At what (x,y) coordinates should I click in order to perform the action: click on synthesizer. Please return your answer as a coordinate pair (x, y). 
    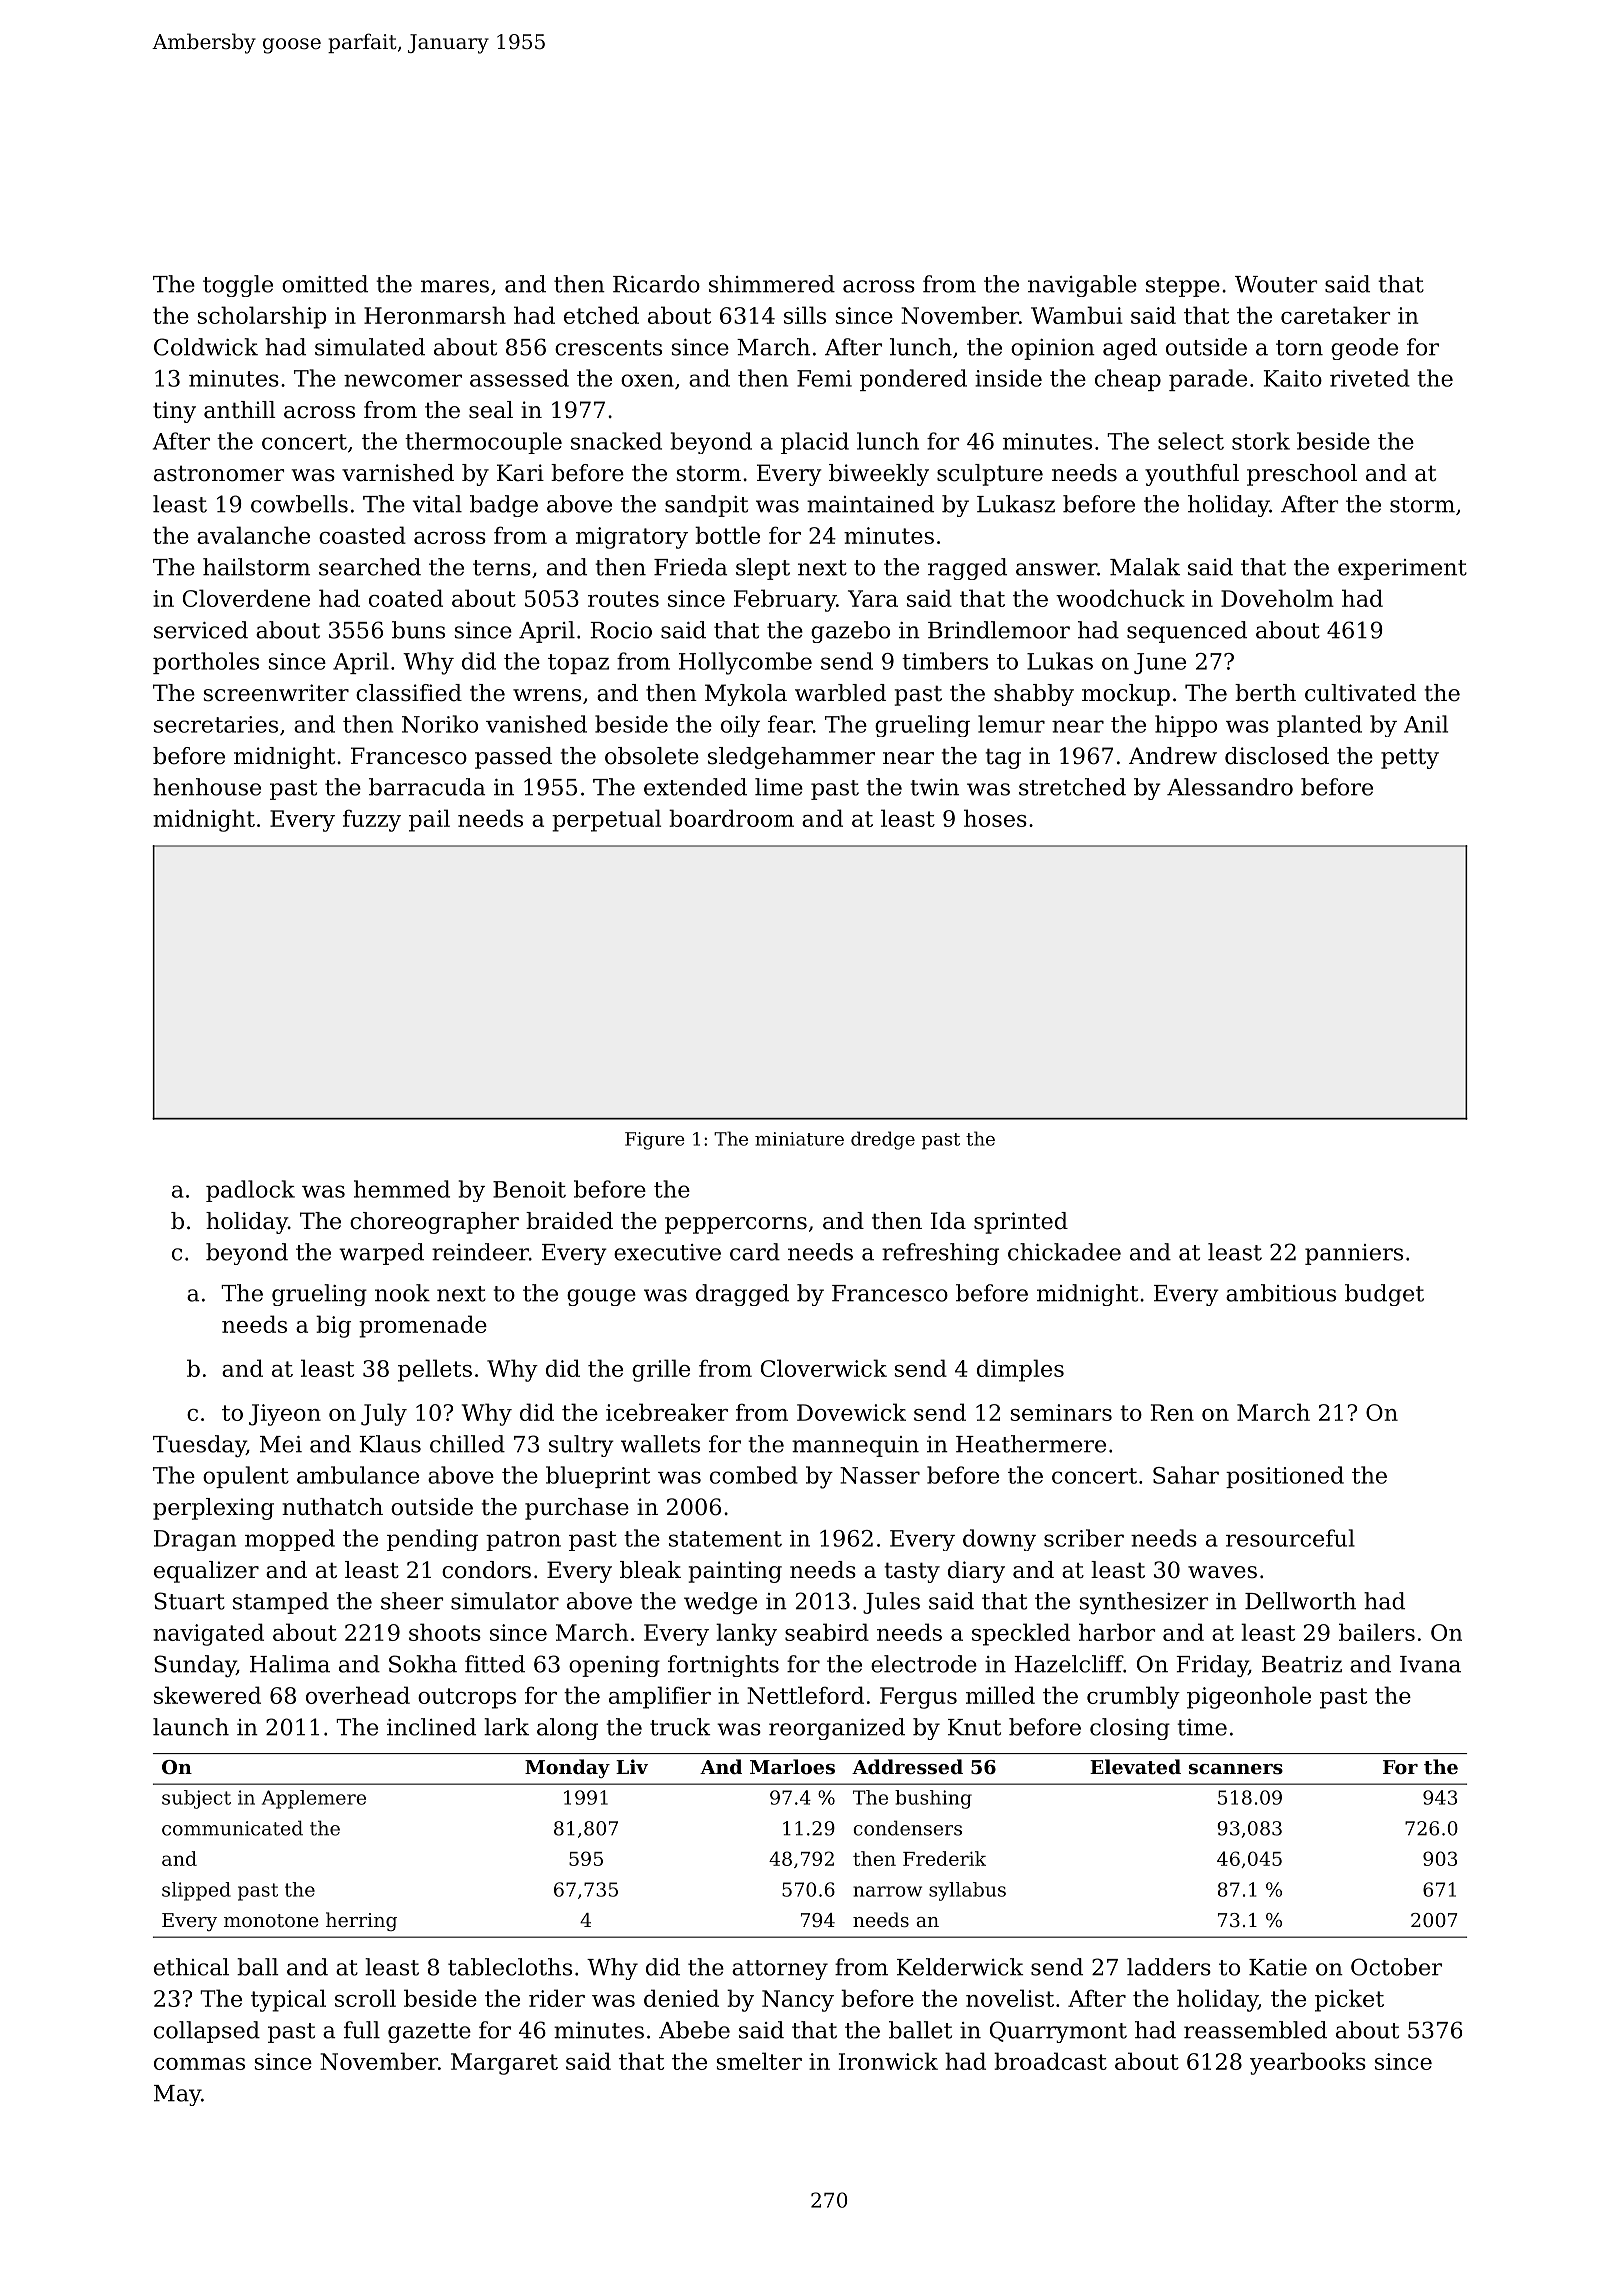
    Looking at the image, I should click on (1144, 1603).
